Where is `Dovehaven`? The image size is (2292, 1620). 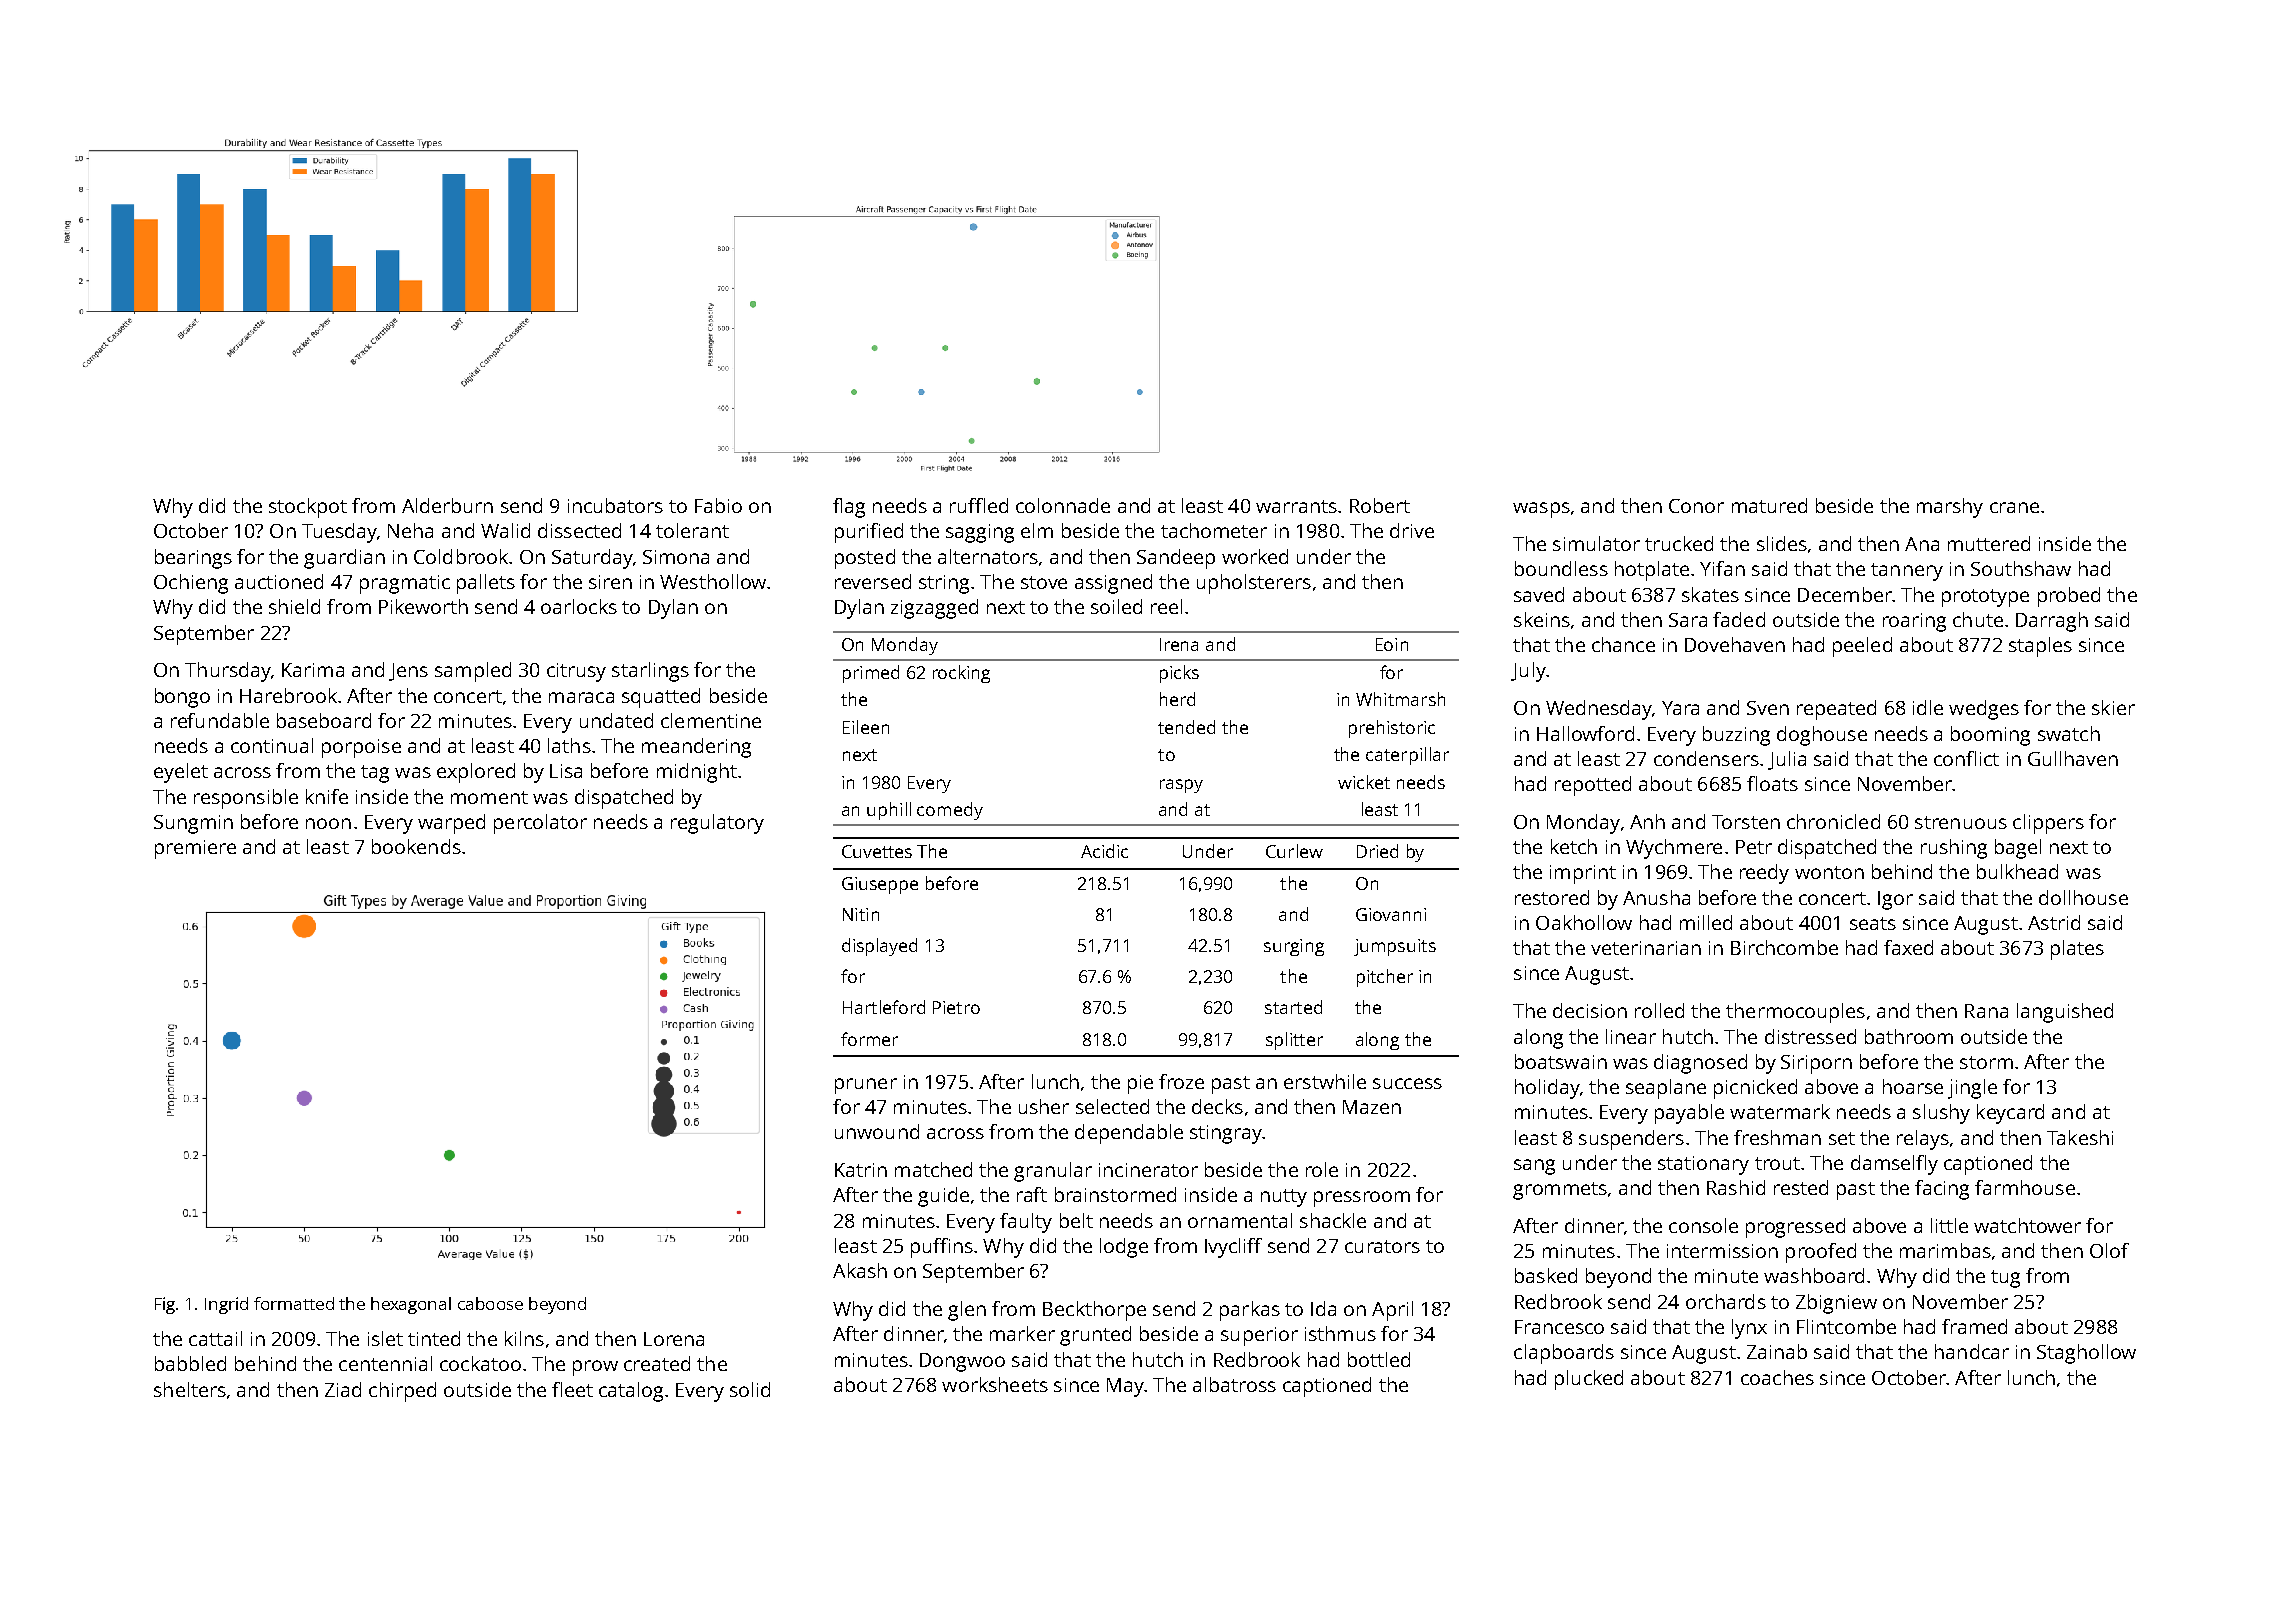 Dovehaven is located at coordinates (1735, 644).
